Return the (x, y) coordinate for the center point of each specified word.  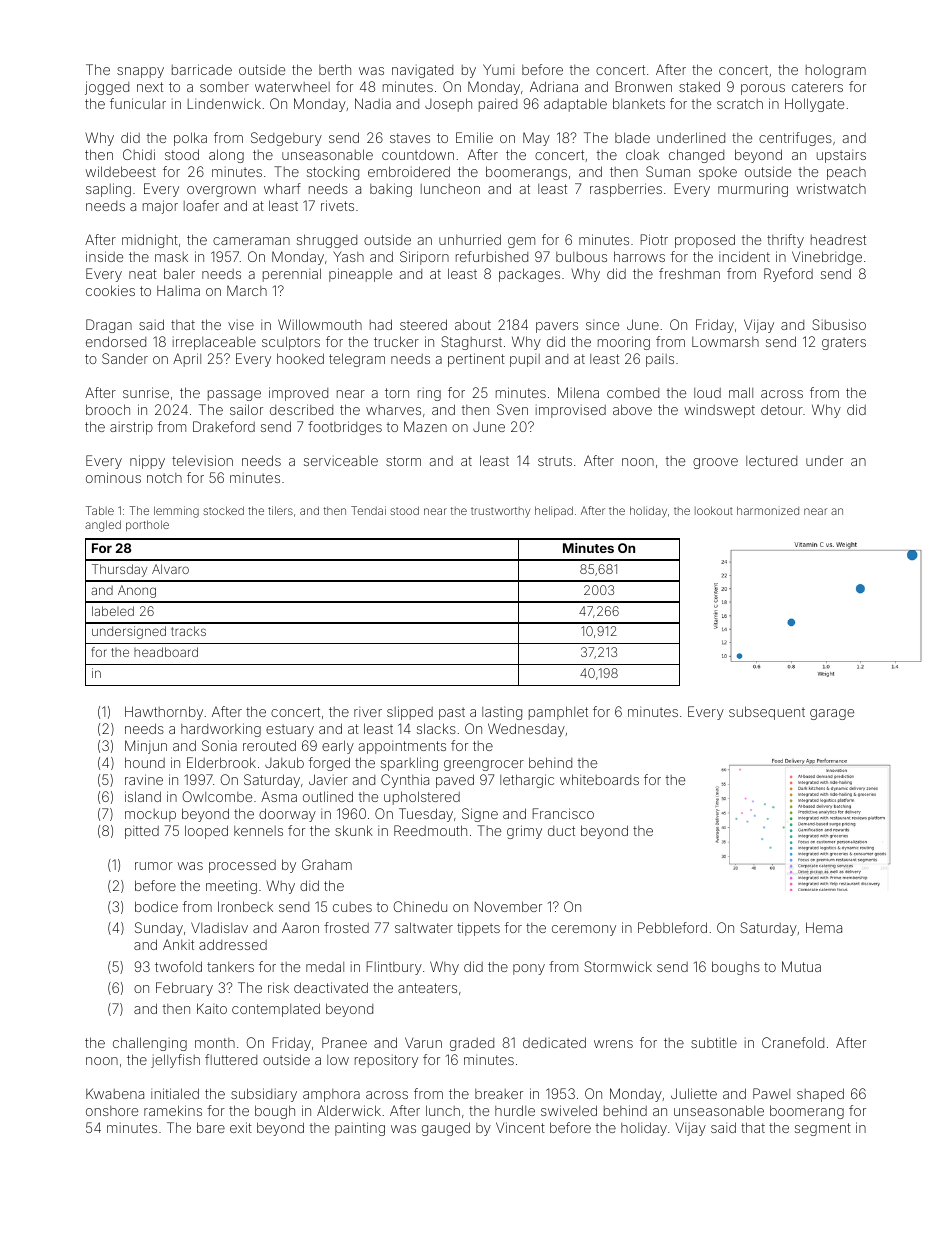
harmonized (768, 510)
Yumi (498, 69)
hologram (836, 71)
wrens (613, 1044)
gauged (446, 1129)
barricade (202, 69)
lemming (176, 512)
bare (211, 1127)
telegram (357, 360)
